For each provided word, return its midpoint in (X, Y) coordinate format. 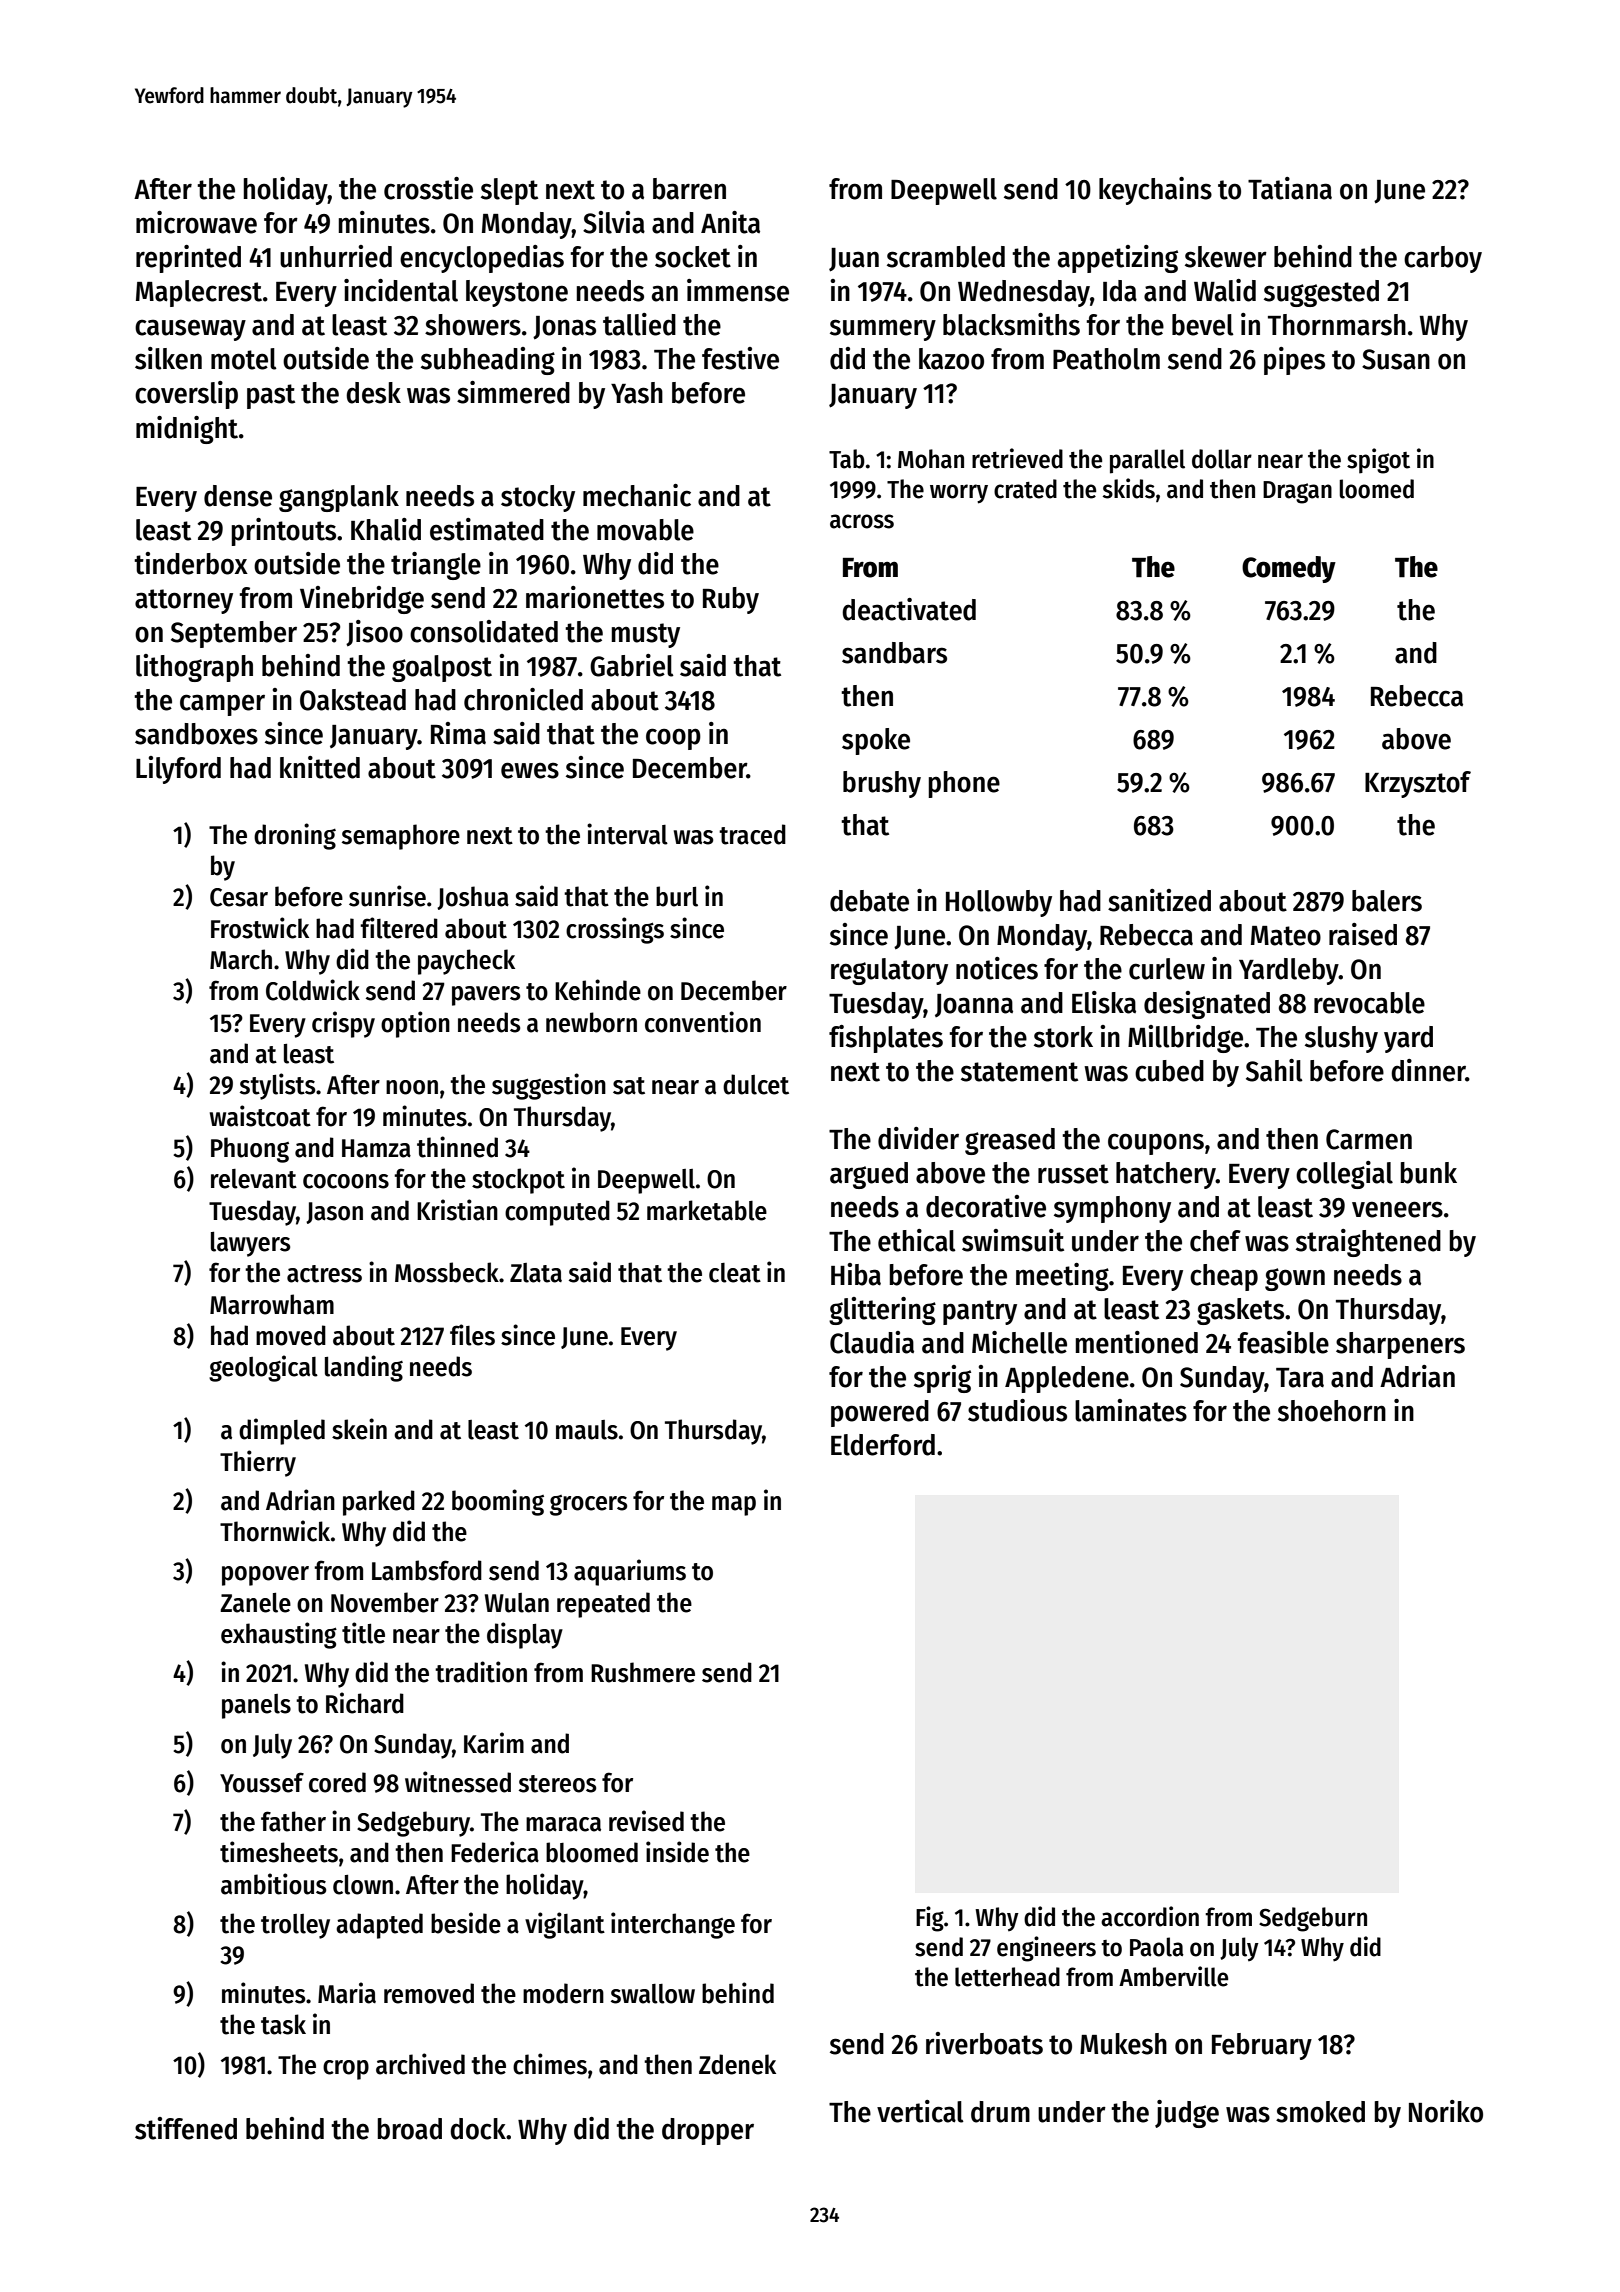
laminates (1131, 1410)
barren (689, 189)
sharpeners (1400, 1345)
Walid (1225, 290)
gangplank (339, 498)
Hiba (856, 1274)
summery (883, 330)
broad (410, 2129)
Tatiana (1290, 188)
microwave (196, 222)
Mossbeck (447, 1272)
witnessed (458, 1782)
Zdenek (737, 2064)
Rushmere (643, 1672)
